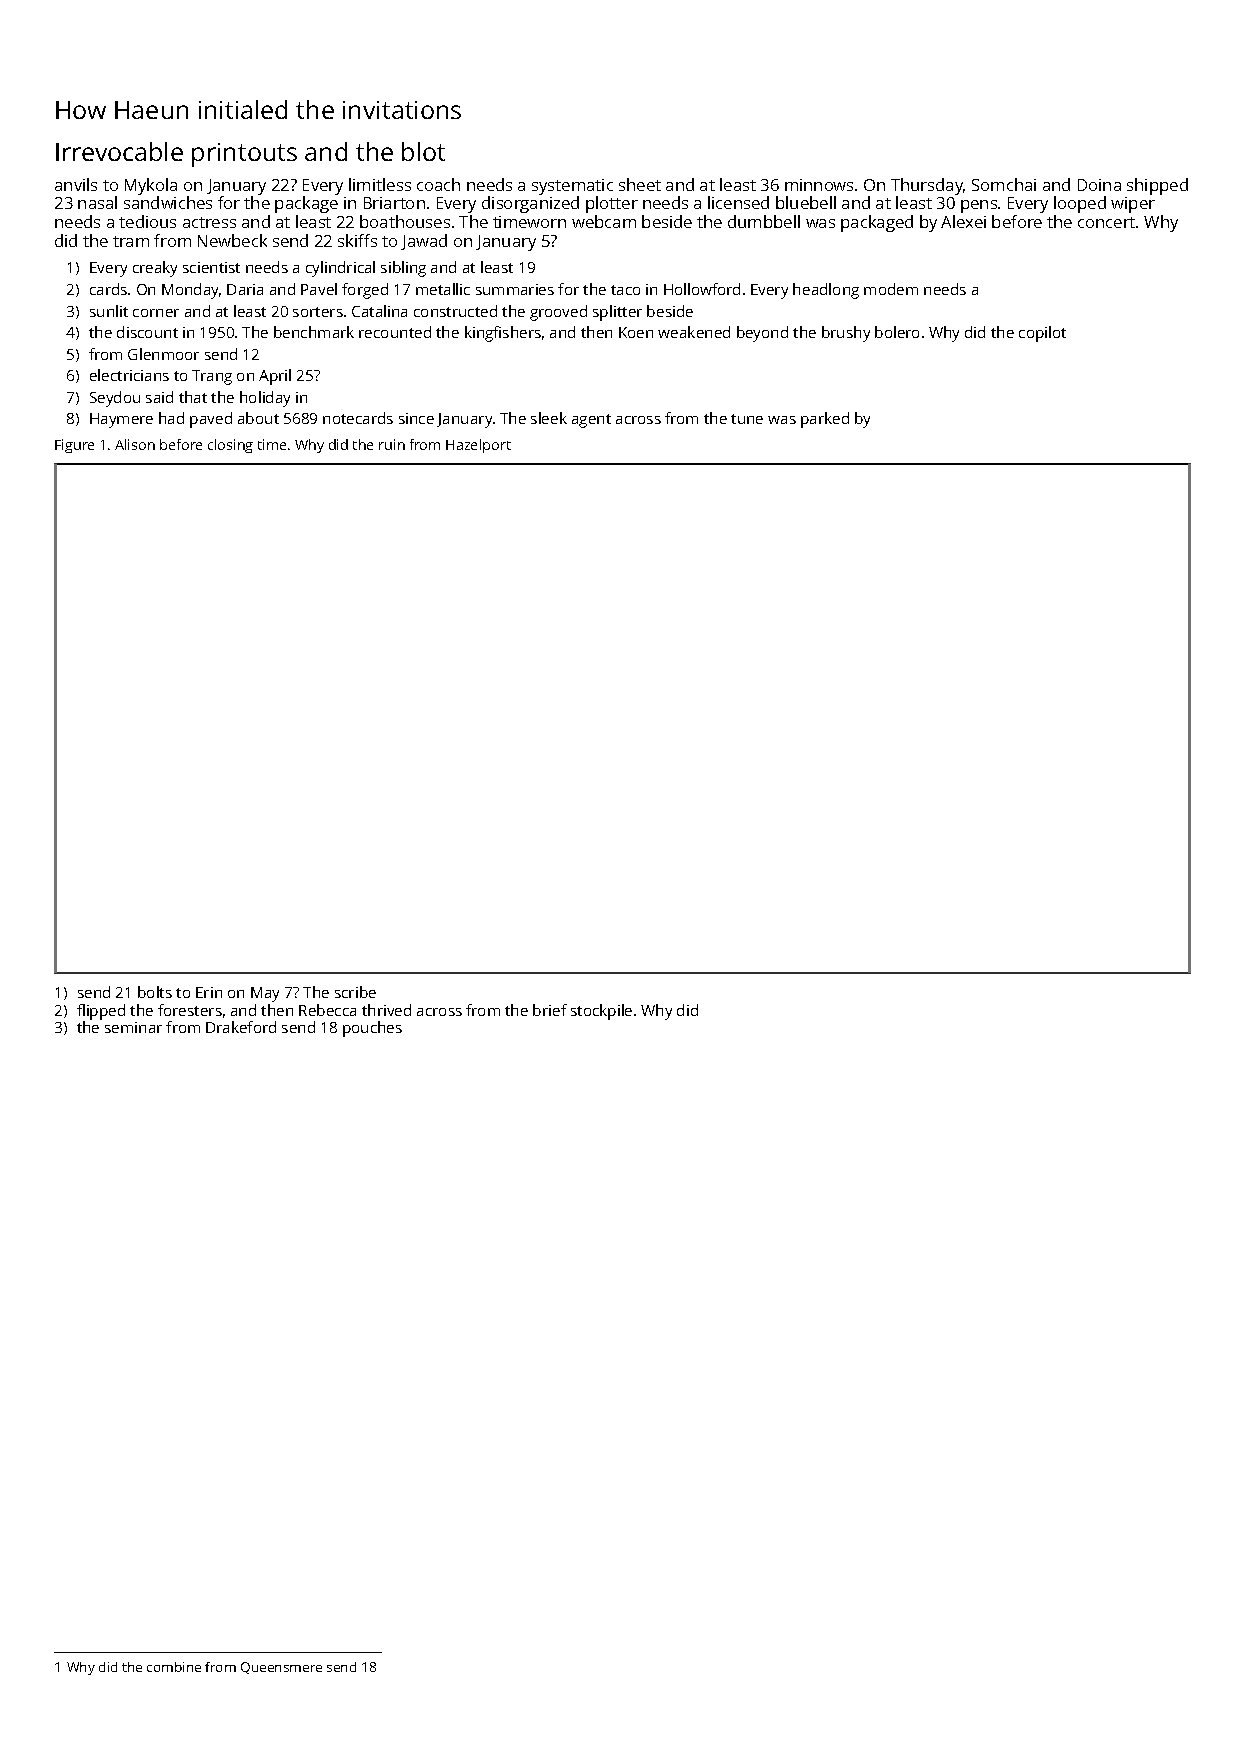  What do you see at coordinates (550, 1010) in the image?
I see `brief` at bounding box center [550, 1010].
